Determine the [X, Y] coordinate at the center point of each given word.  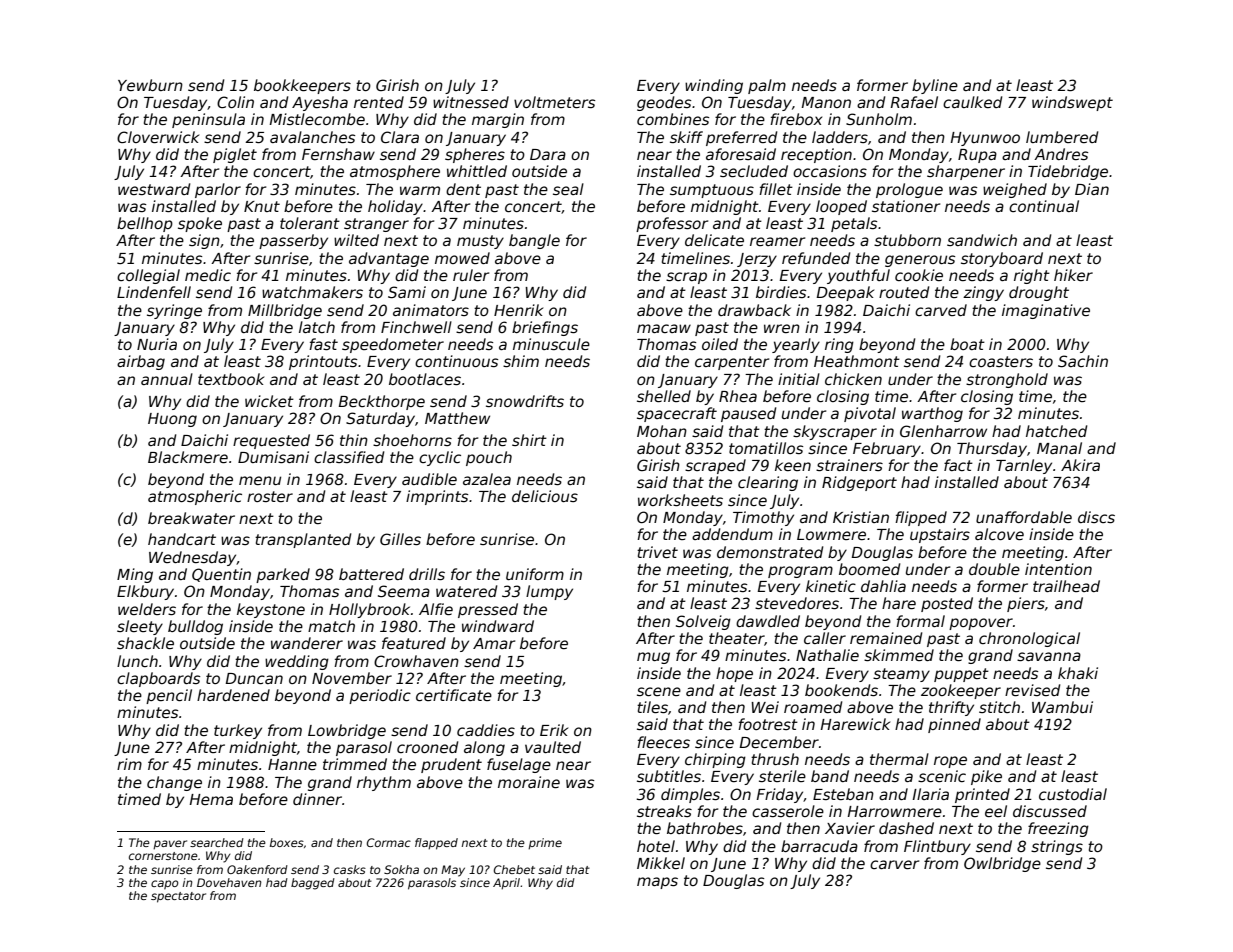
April [506, 884]
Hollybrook [369, 610]
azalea [487, 479]
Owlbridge [1002, 864]
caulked [972, 102]
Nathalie [827, 655]
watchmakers [312, 292]
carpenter [732, 363]
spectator [178, 897]
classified [349, 457]
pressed [488, 610]
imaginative [1046, 311]
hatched [1056, 431]
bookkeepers [302, 86]
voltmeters [554, 102]
